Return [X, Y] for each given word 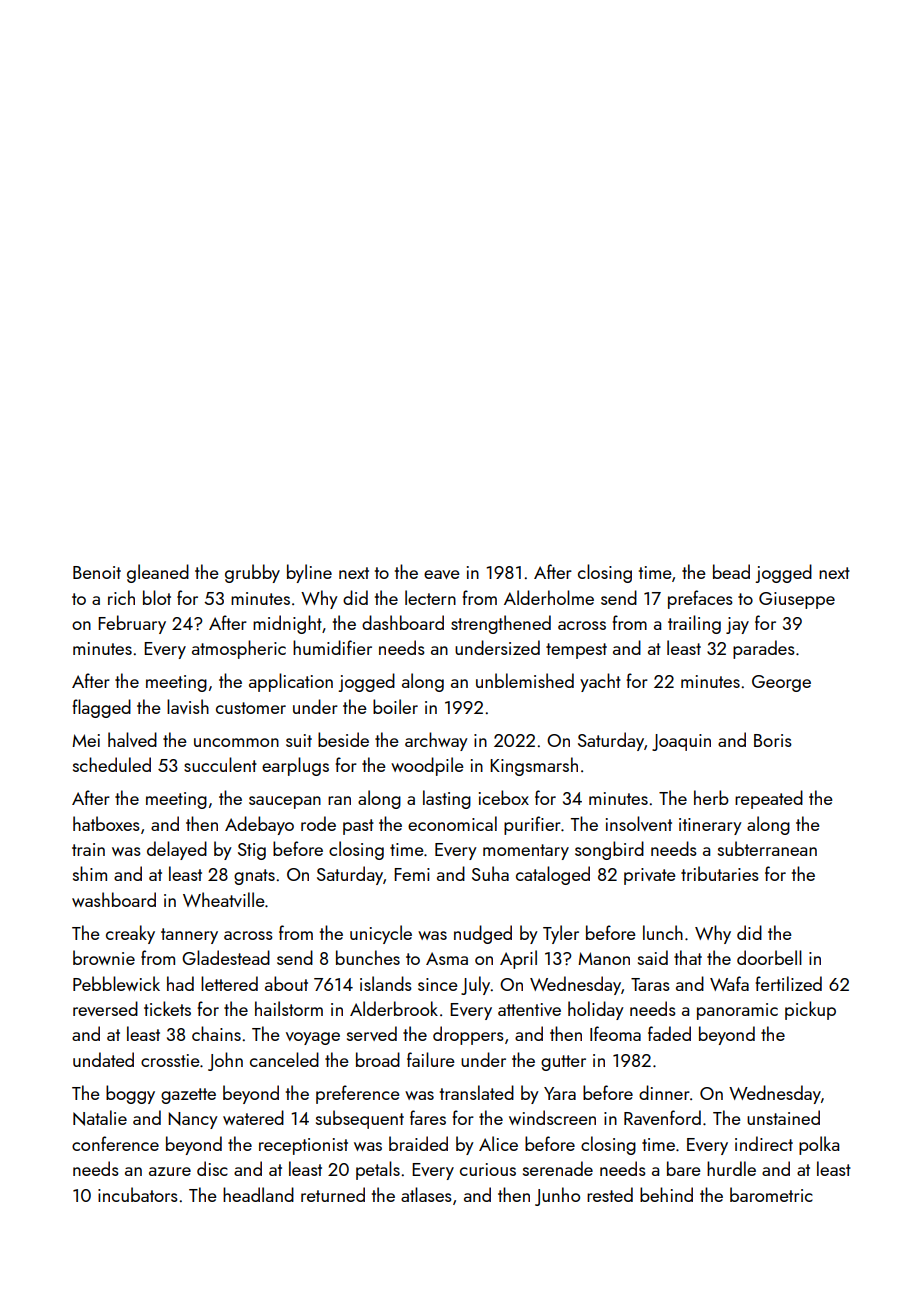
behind [666, 1194]
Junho [557, 1196]
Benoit [97, 572]
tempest [576, 651]
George [781, 683]
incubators [138, 1194]
